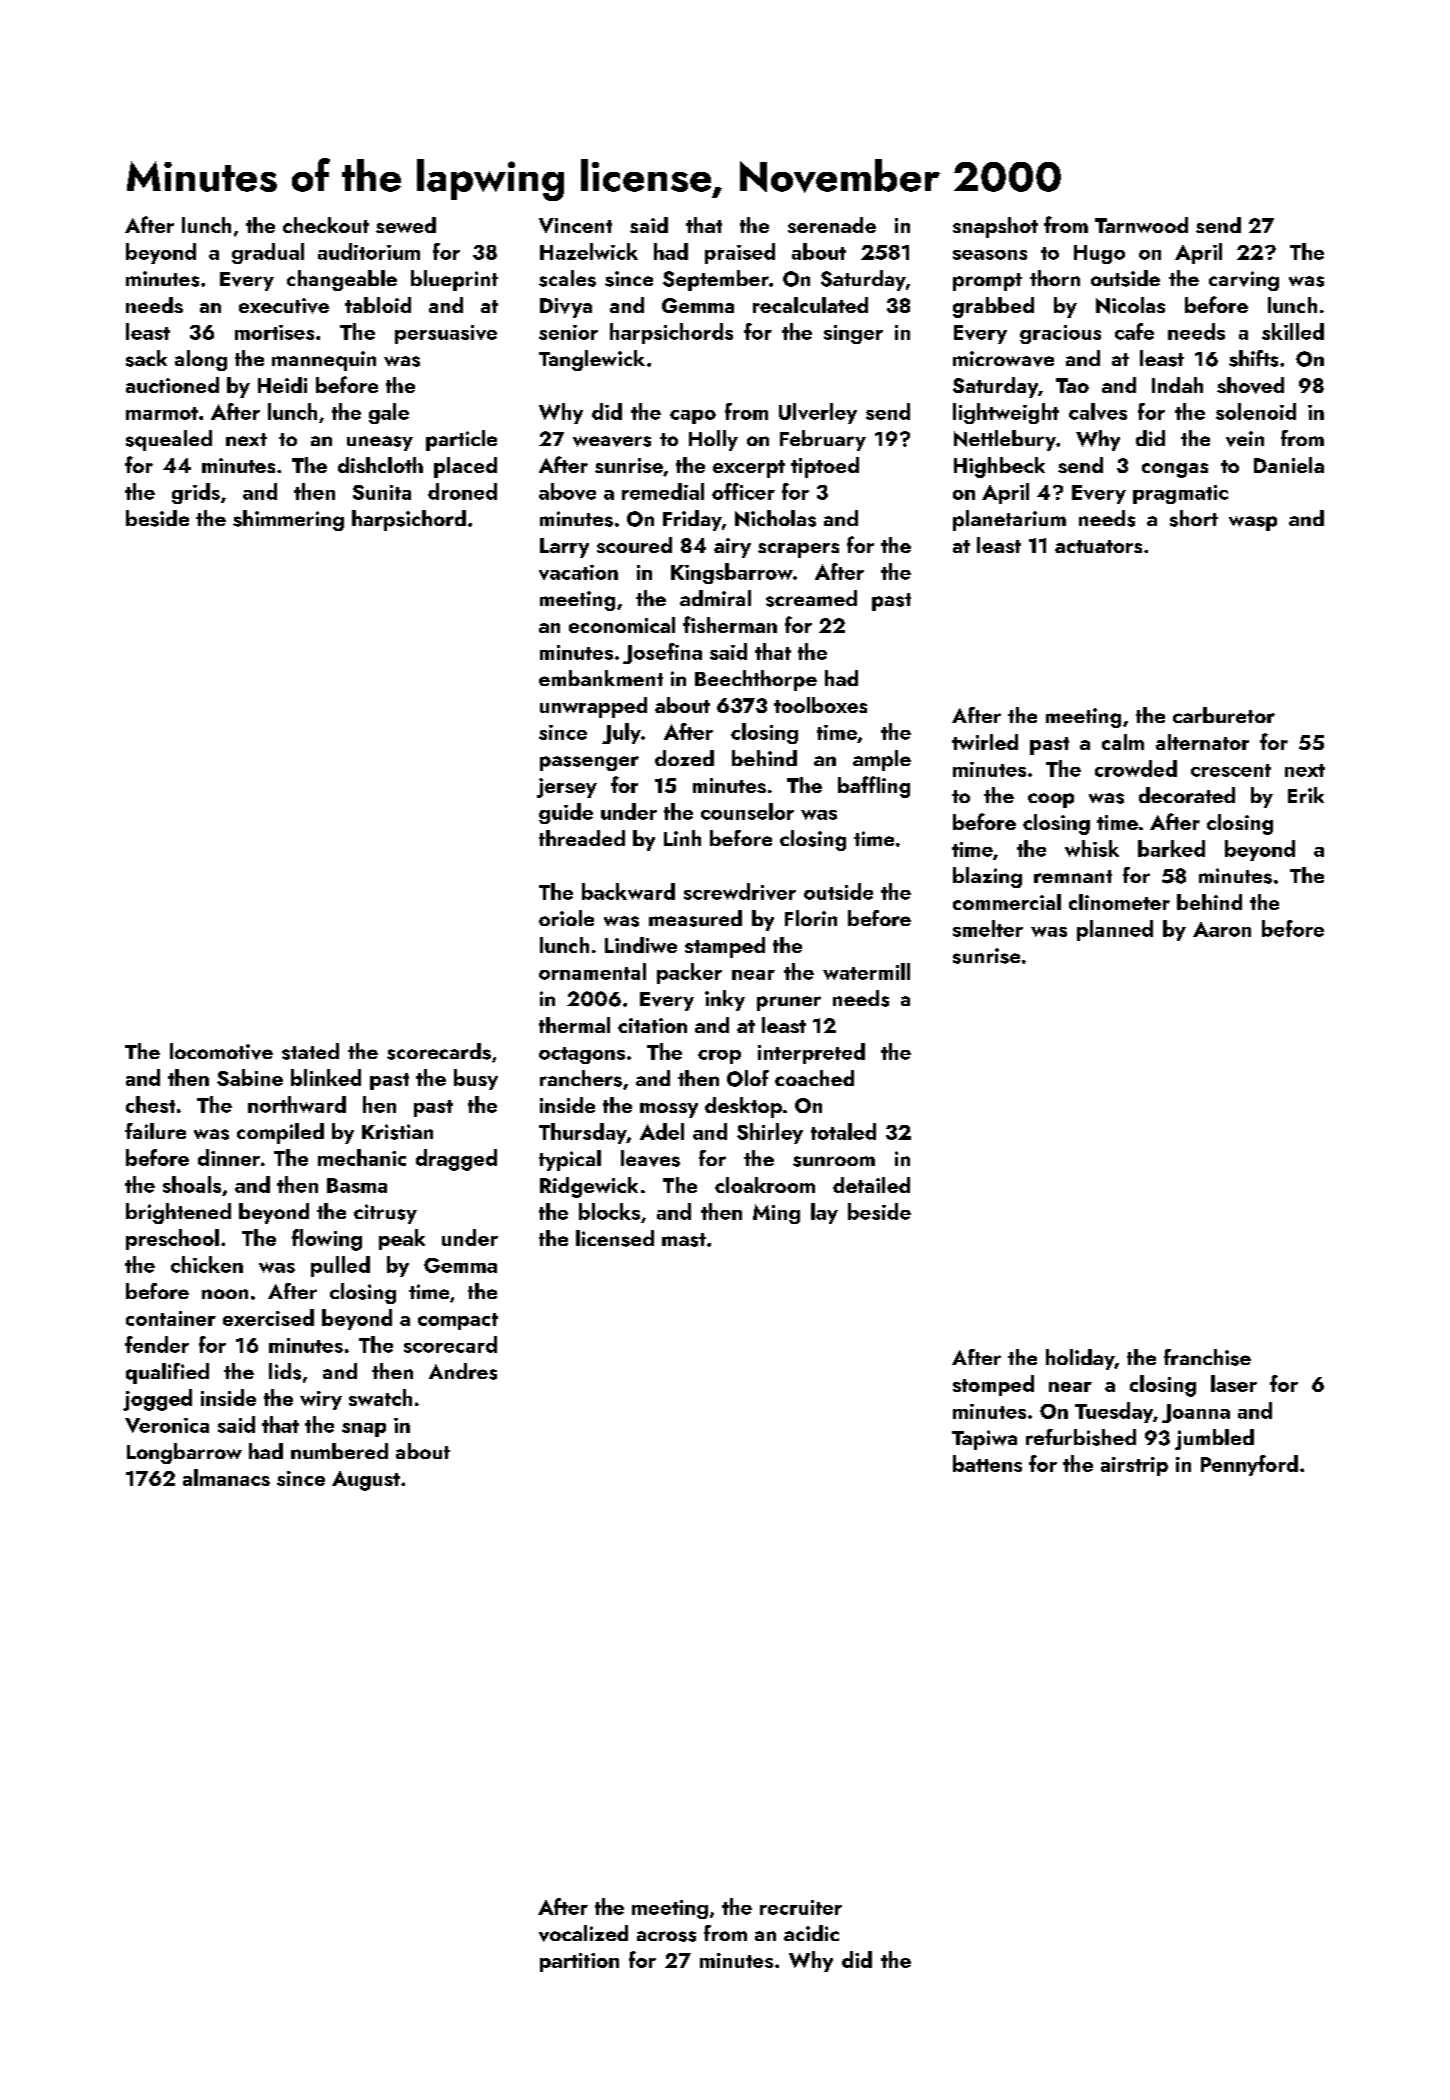 This screenshot has width=1450, height=2100. Describe the element at coordinates (801, 1907) in the screenshot. I see `recruiter` at that location.
